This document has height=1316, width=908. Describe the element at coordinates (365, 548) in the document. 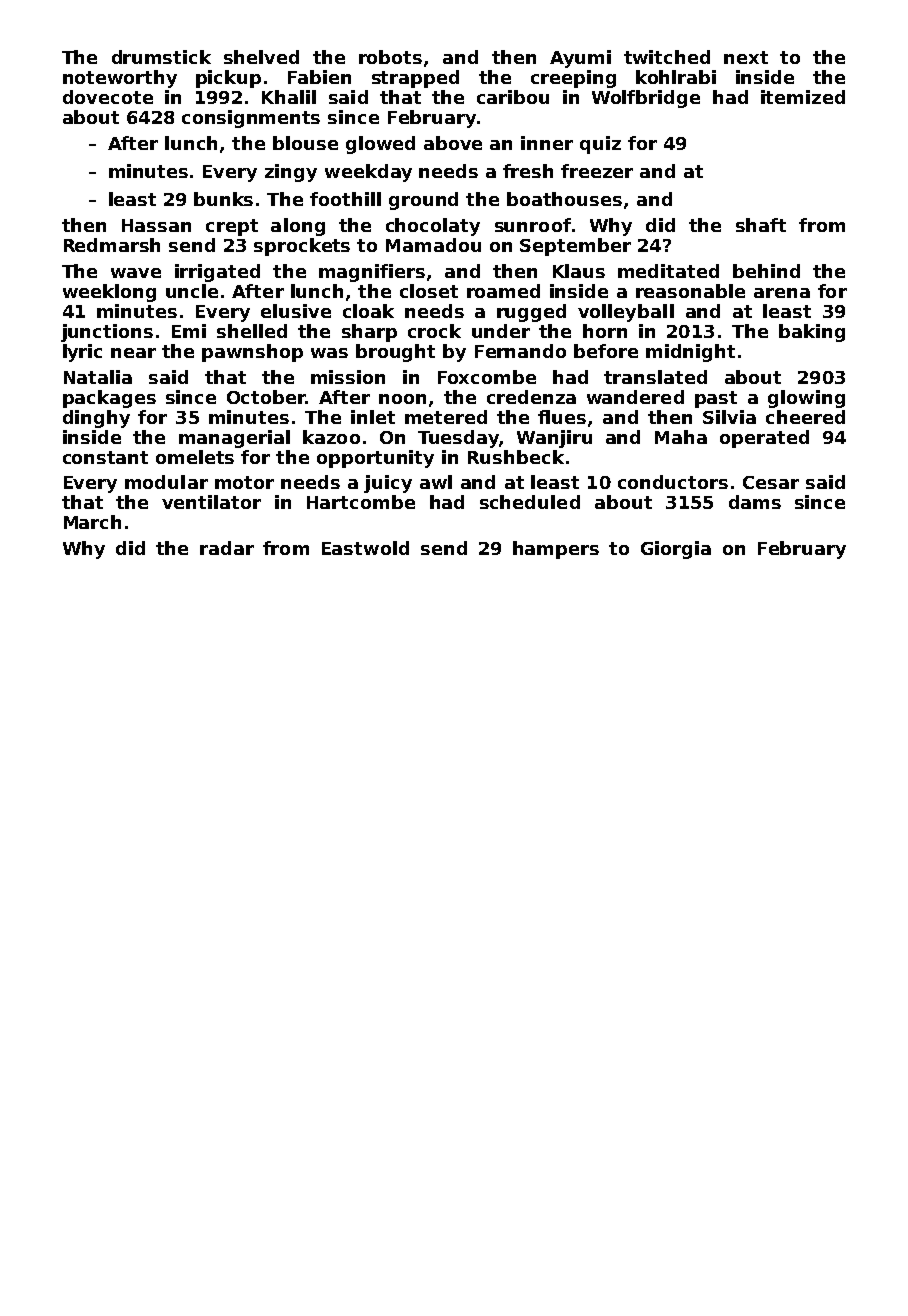

I see `Eastwold` at that location.
